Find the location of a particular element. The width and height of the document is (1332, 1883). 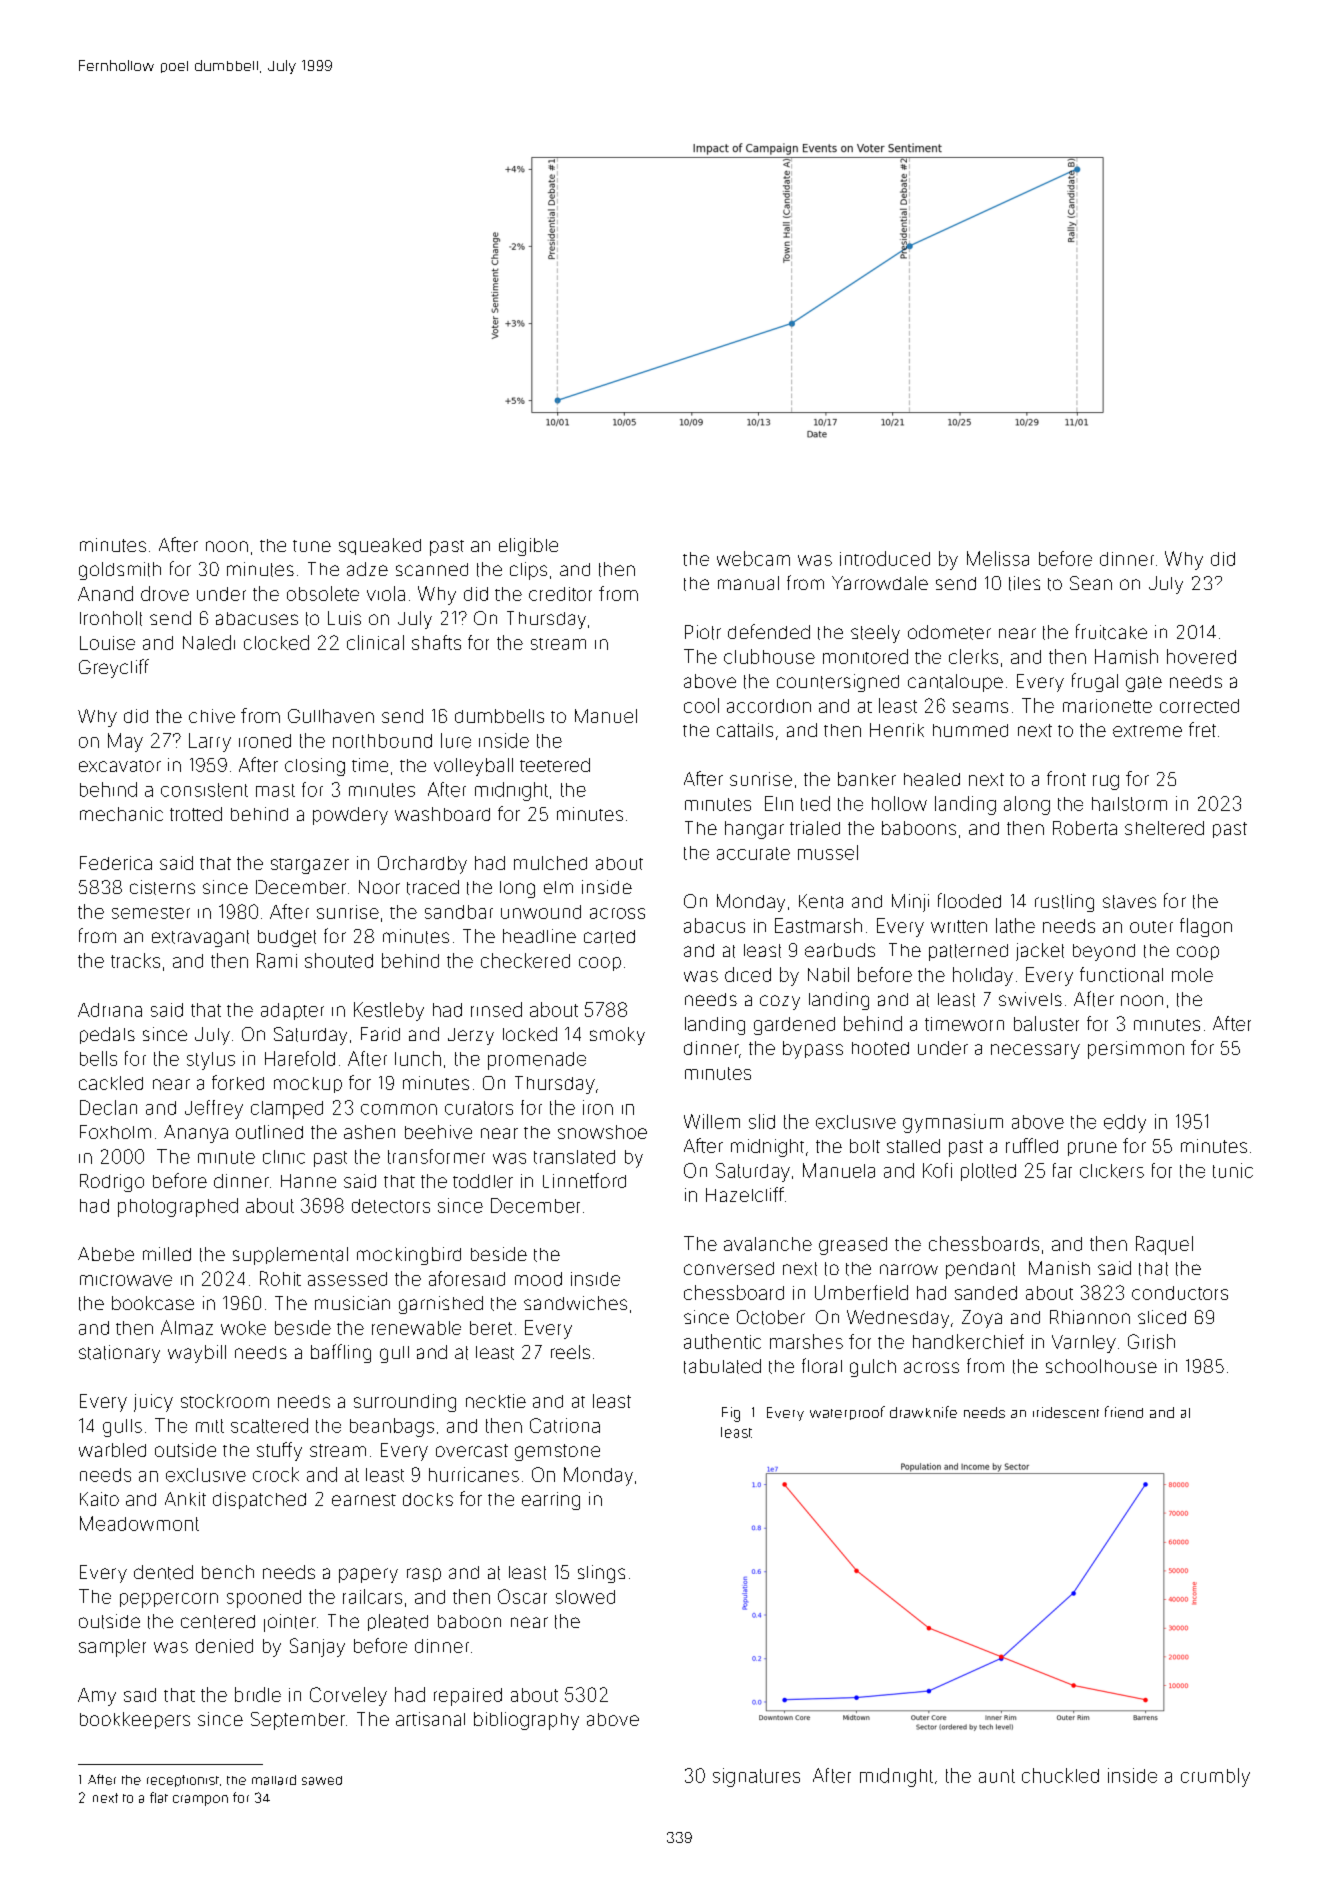

closing is located at coordinates (315, 767).
